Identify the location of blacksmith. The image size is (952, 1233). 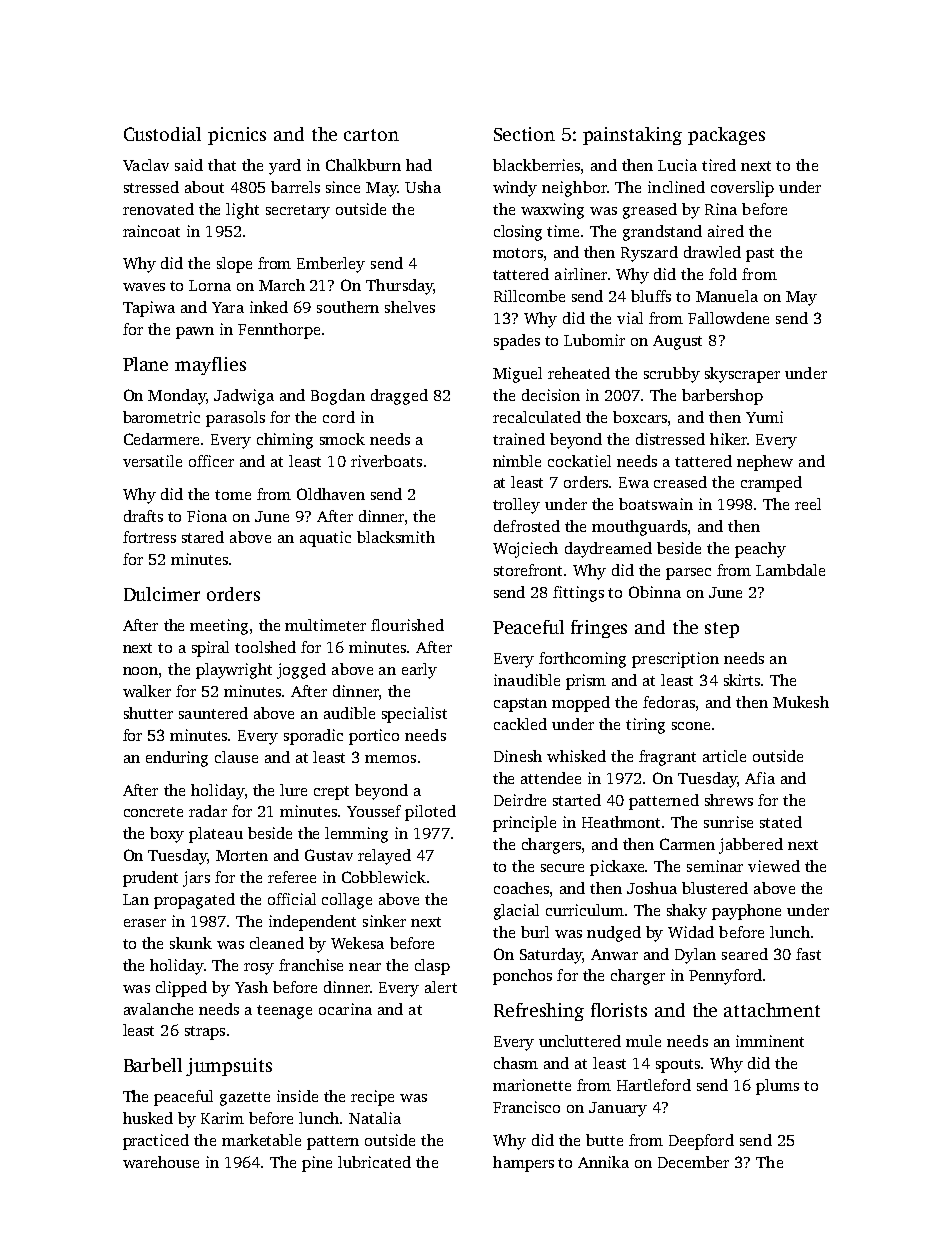
(396, 537).
